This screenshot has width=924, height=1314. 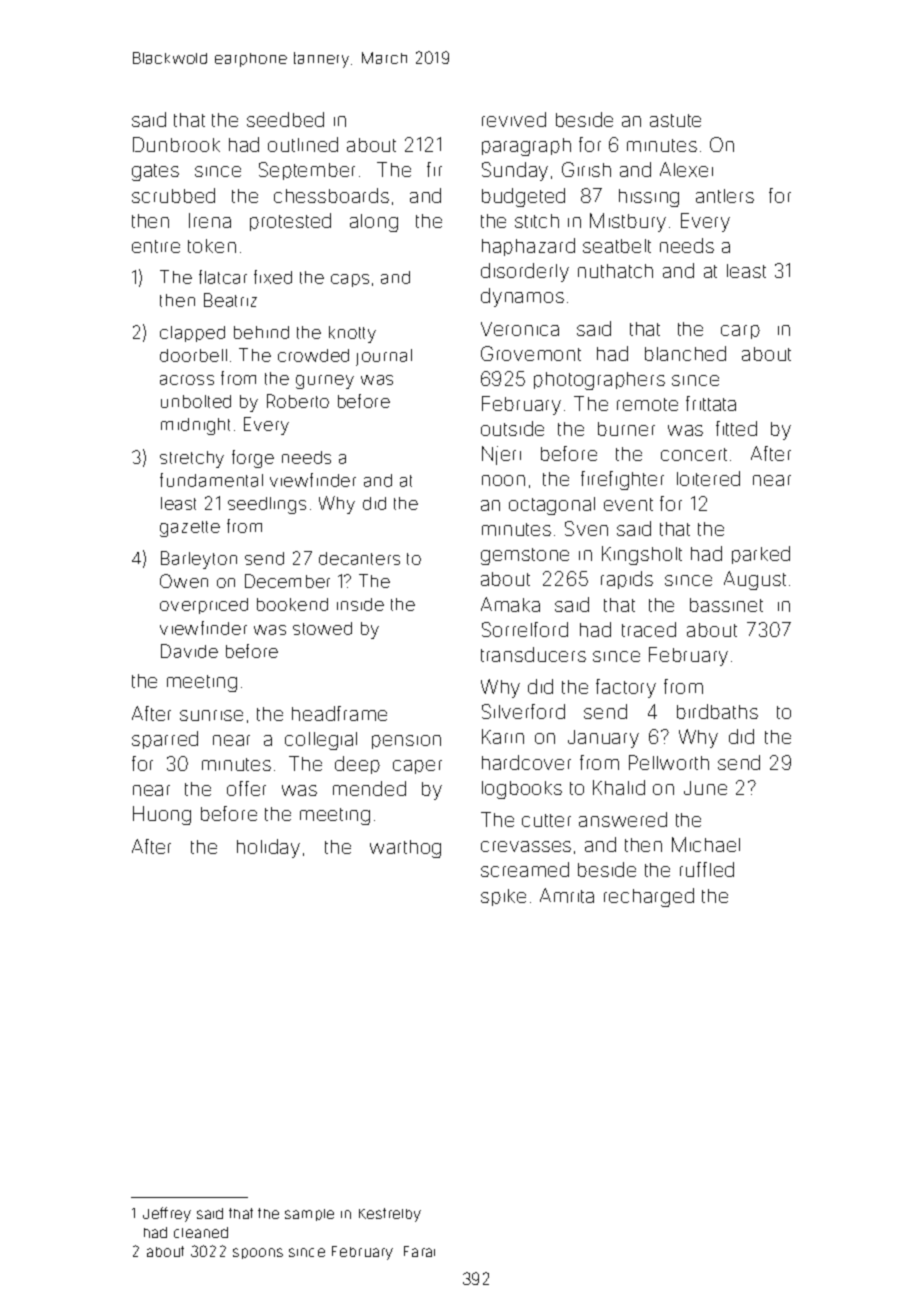 I want to click on spoons, so click(x=258, y=1253).
